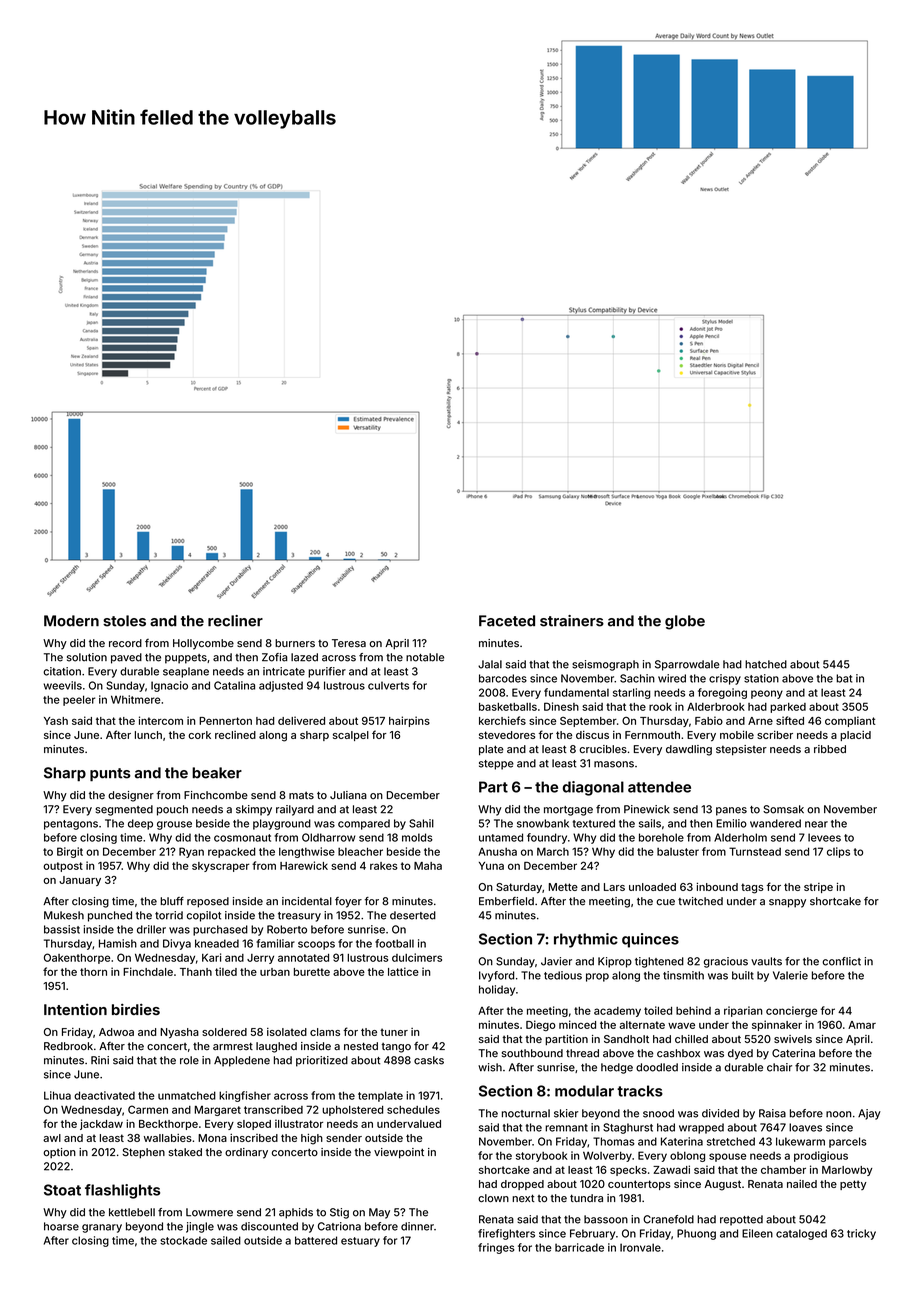  What do you see at coordinates (766, 664) in the document?
I see `hatched` at bounding box center [766, 664].
